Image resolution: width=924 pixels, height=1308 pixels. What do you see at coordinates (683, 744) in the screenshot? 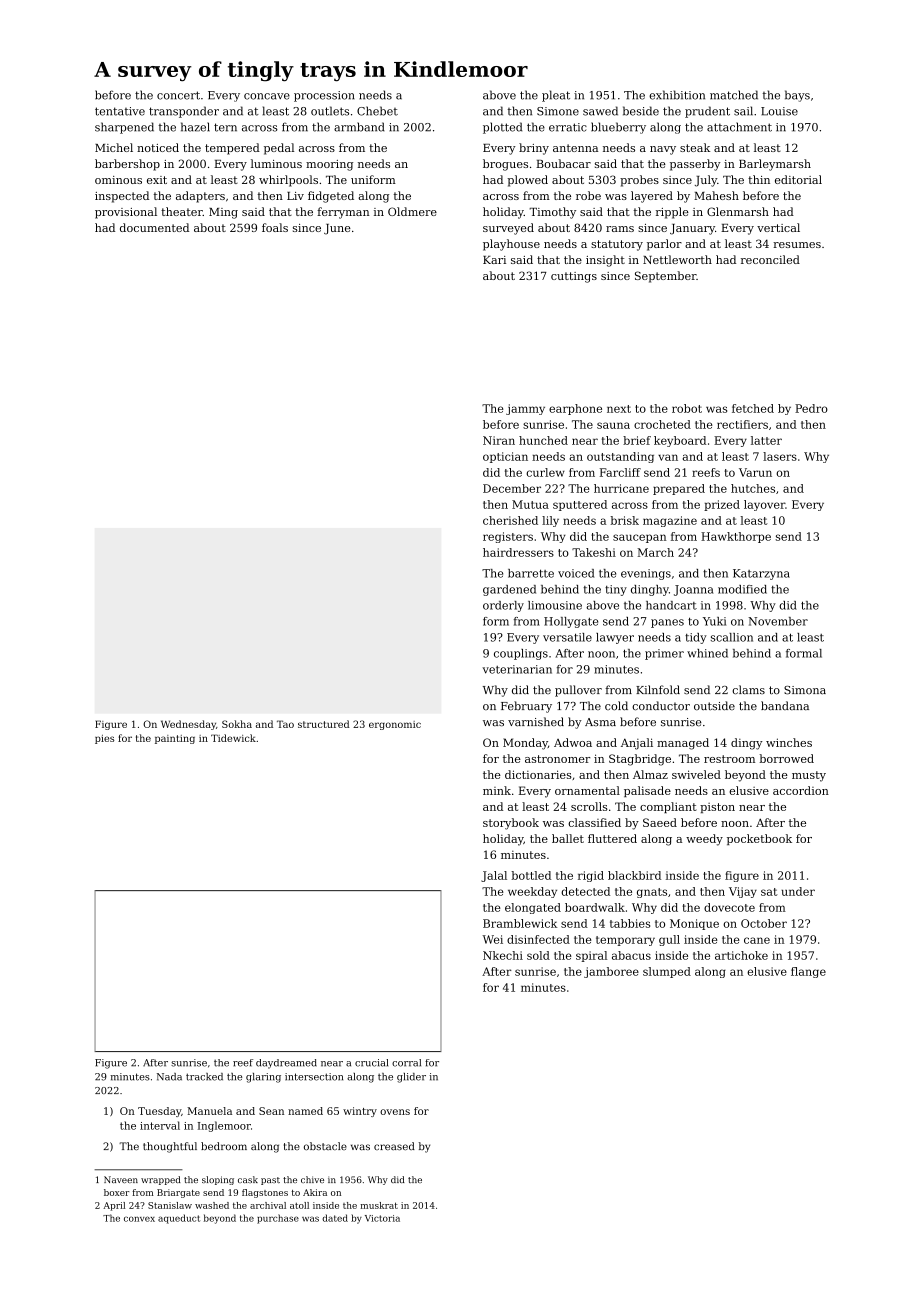
I see `managed` at bounding box center [683, 744].
